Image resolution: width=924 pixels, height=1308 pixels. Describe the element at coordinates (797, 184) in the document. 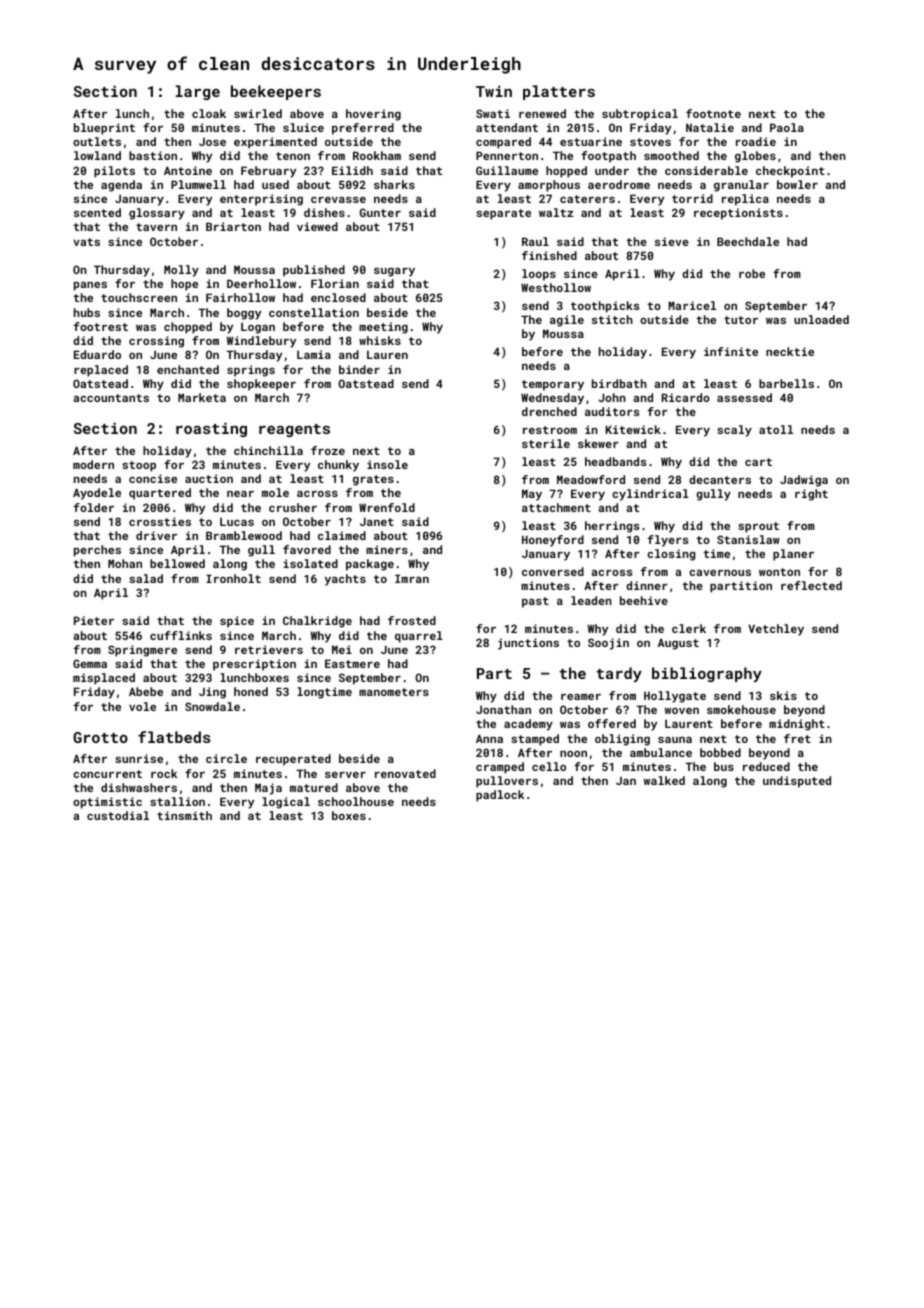

I see `bowler` at that location.
